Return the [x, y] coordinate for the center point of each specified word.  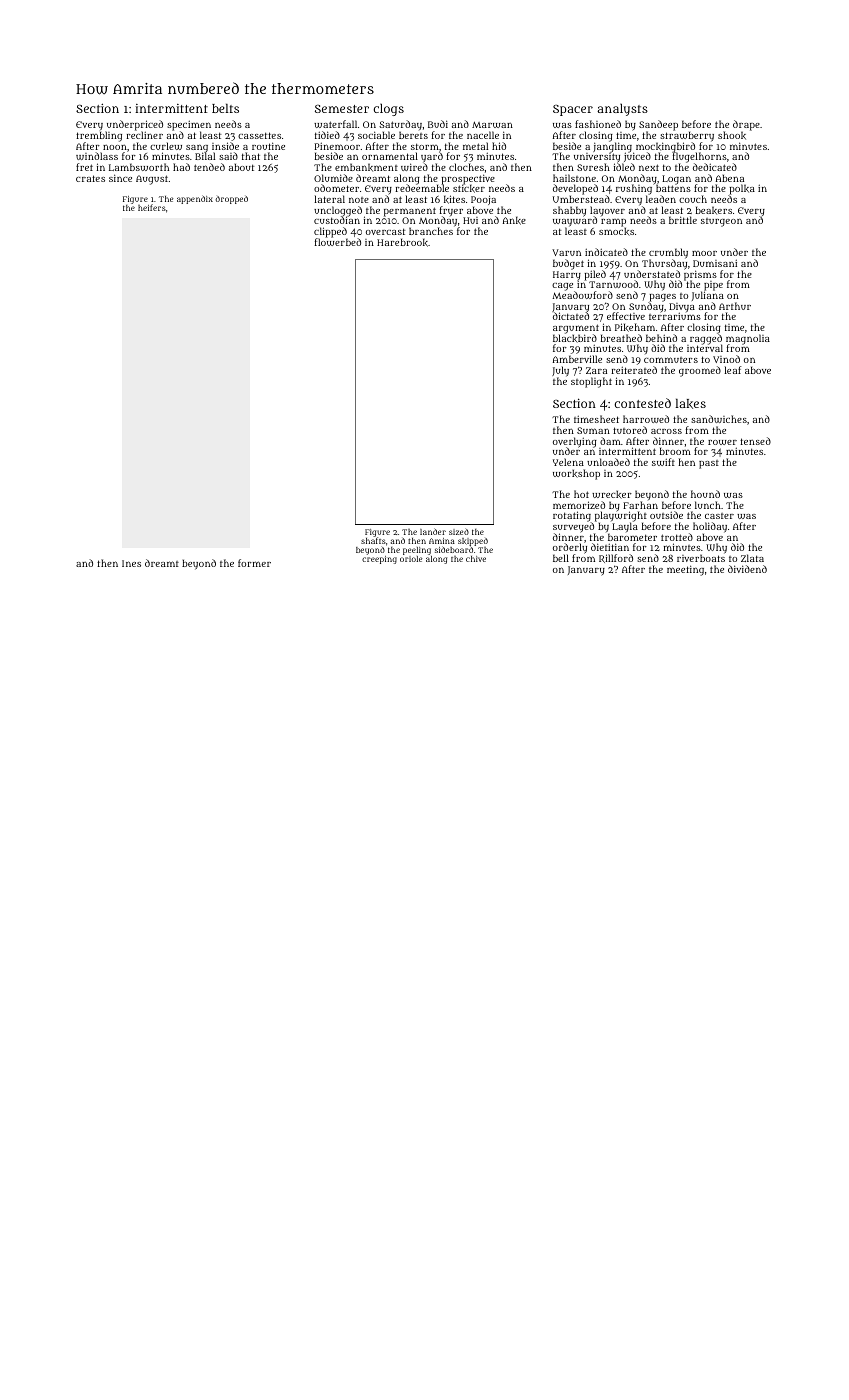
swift [663, 462]
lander [433, 531]
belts [225, 108]
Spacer [573, 110]
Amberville [577, 359]
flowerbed [338, 242]
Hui [470, 220]
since [120, 178]
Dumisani [715, 263]
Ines [131, 563]
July [560, 371]
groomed [700, 371]
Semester [342, 109]
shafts [373, 541]
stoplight [591, 382]
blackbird [575, 338]
